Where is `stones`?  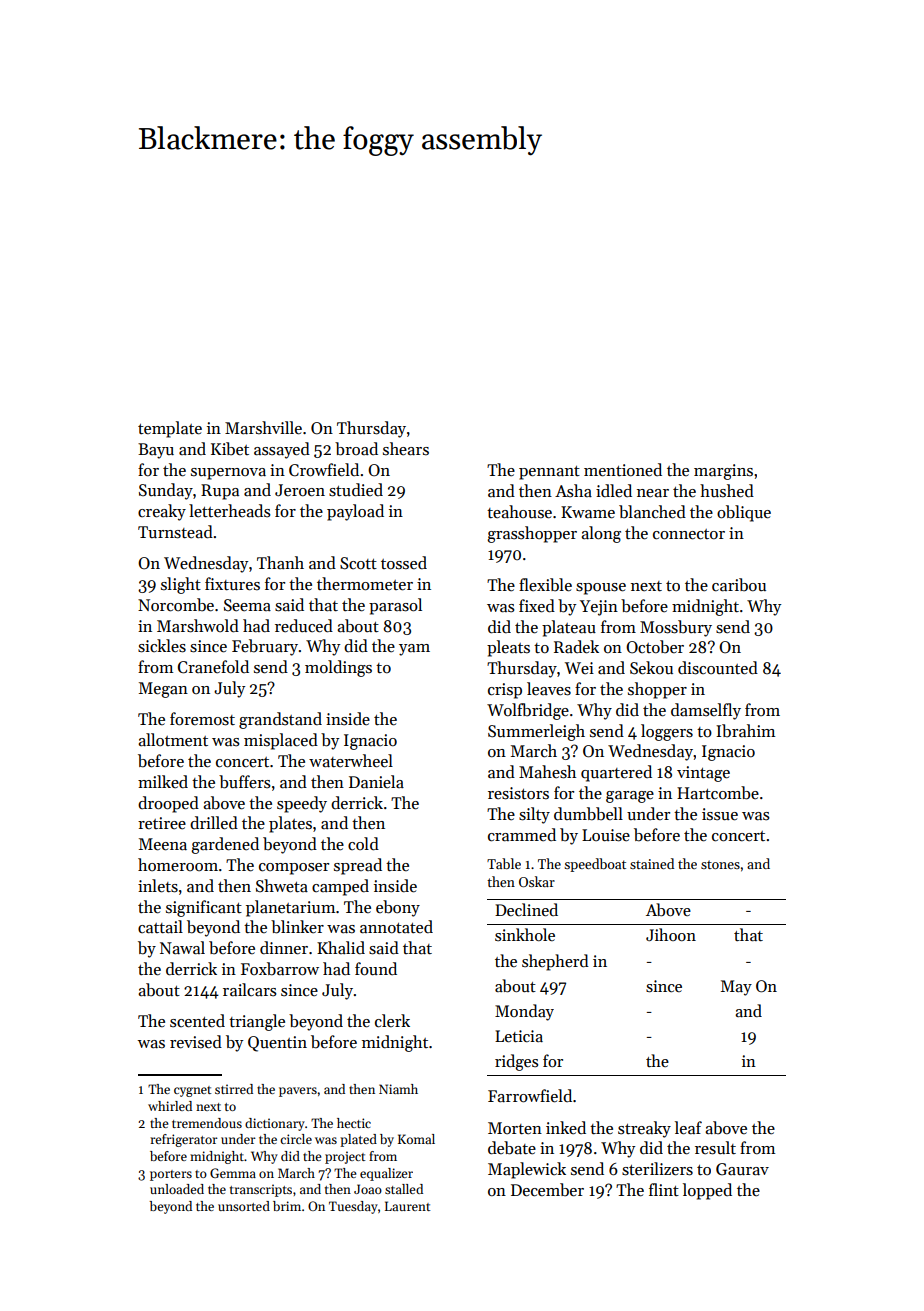
stones is located at coordinates (720, 864).
